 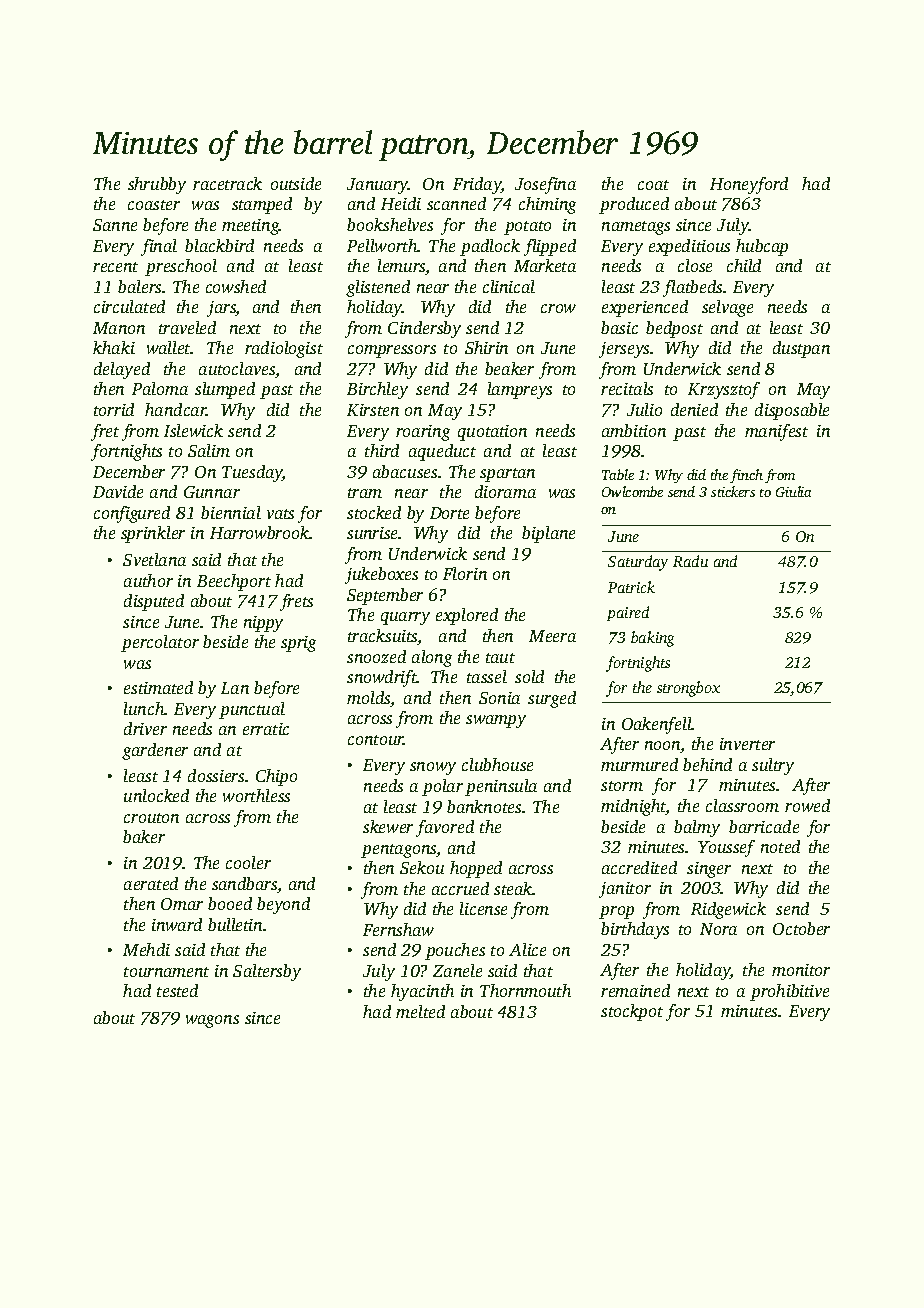 What do you see at coordinates (166, 972) in the image?
I see `tournament` at bounding box center [166, 972].
